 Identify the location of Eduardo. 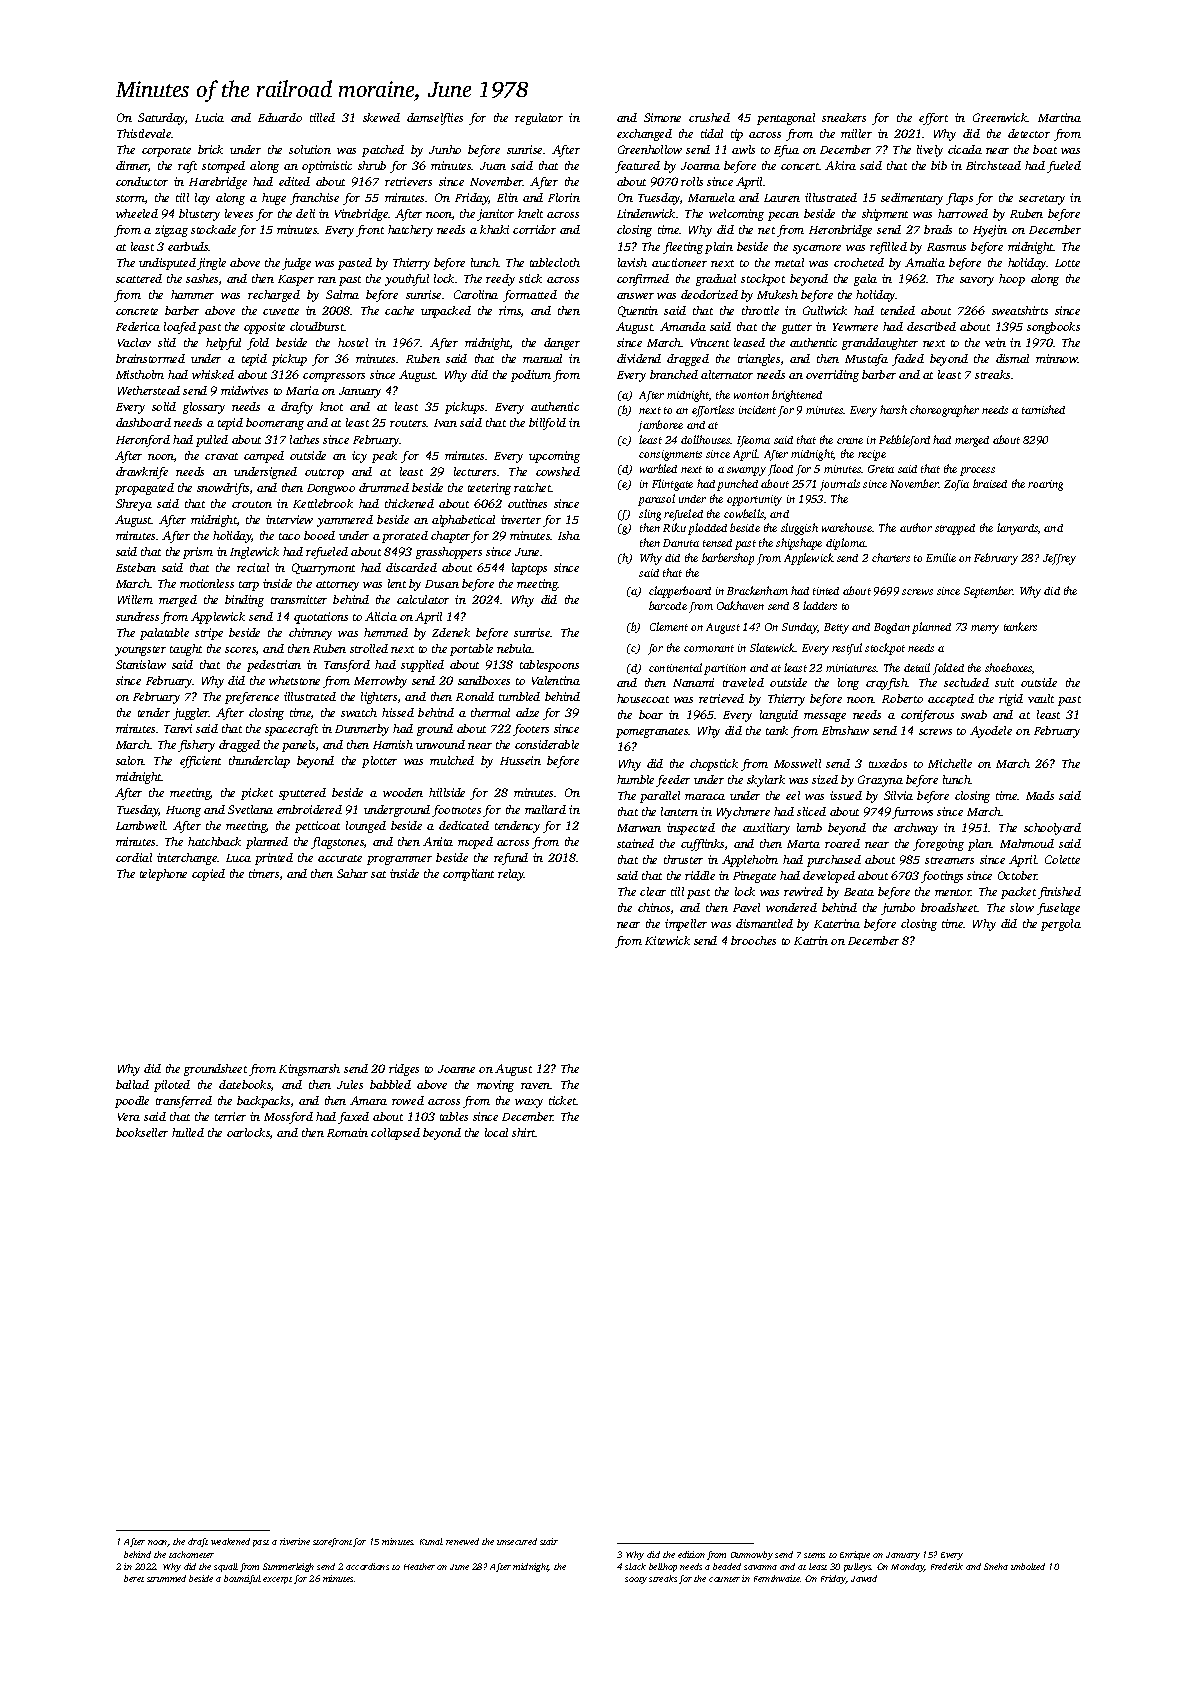
(280, 117).
